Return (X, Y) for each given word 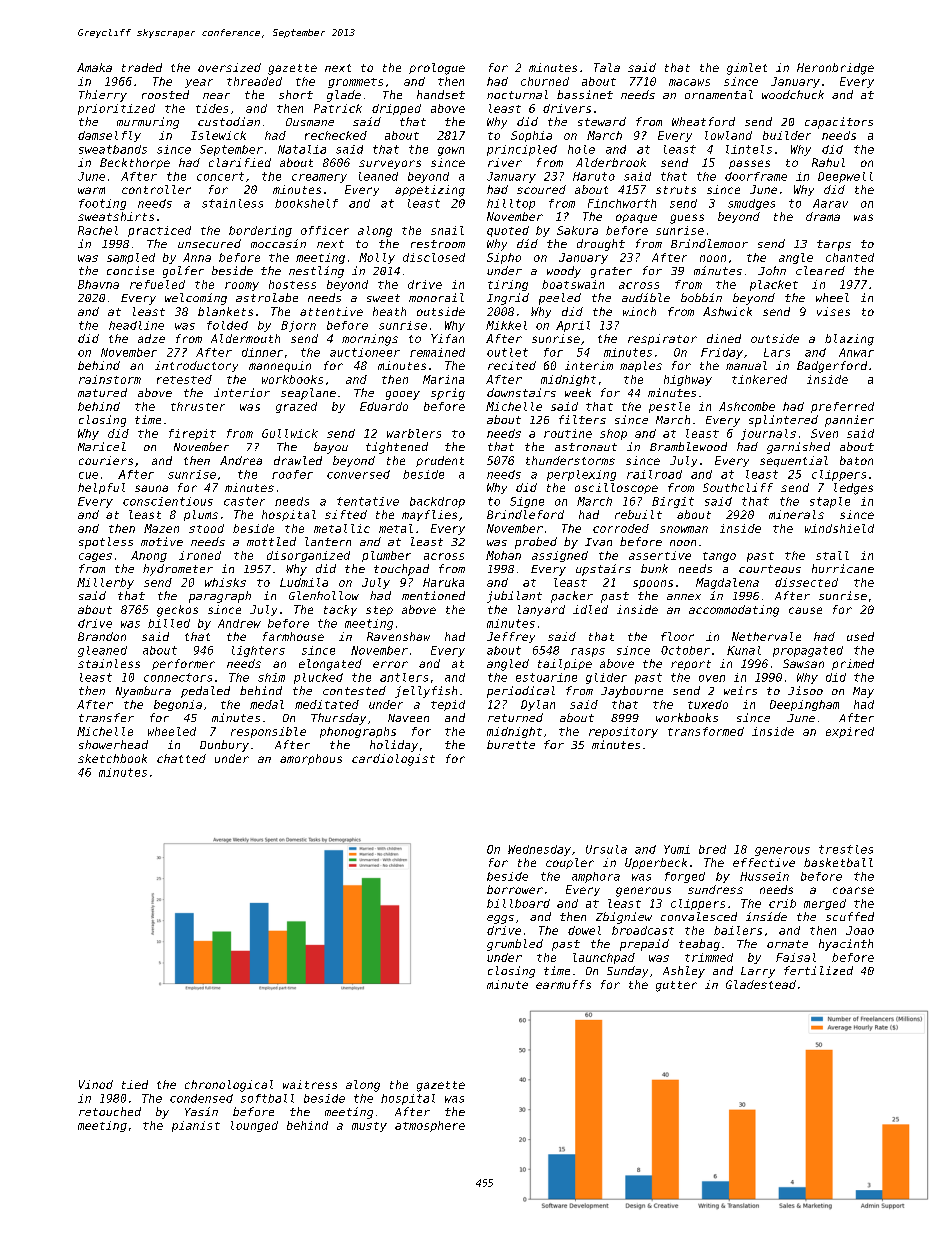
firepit (192, 434)
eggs (500, 919)
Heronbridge (835, 69)
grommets (355, 83)
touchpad (401, 570)
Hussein (764, 876)
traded (142, 67)
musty (369, 1127)
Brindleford (525, 514)
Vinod (96, 1084)
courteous (770, 569)
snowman (684, 529)
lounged (254, 1126)
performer (183, 664)
